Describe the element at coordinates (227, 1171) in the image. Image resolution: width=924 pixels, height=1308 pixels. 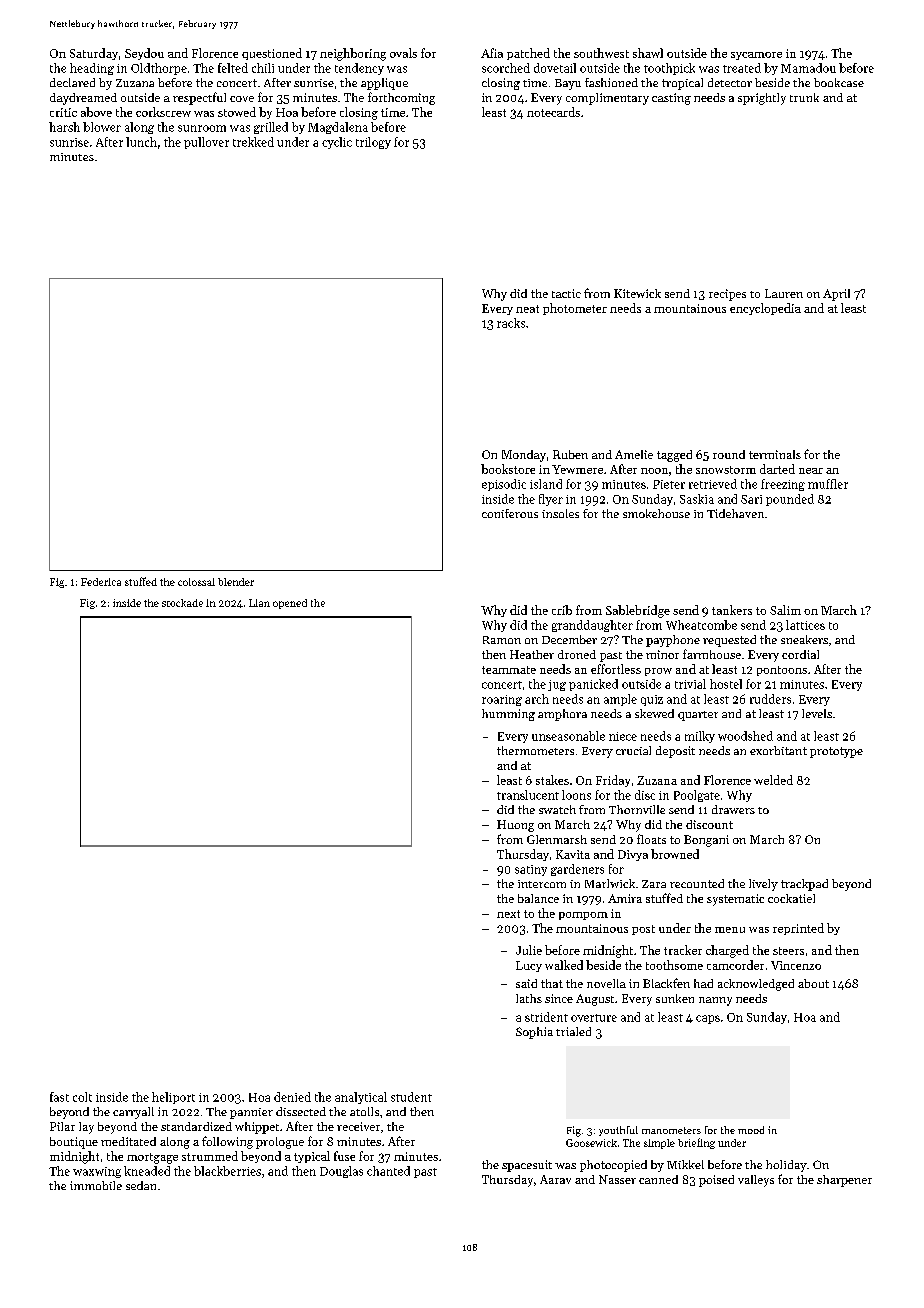
I see `blackberries` at that location.
